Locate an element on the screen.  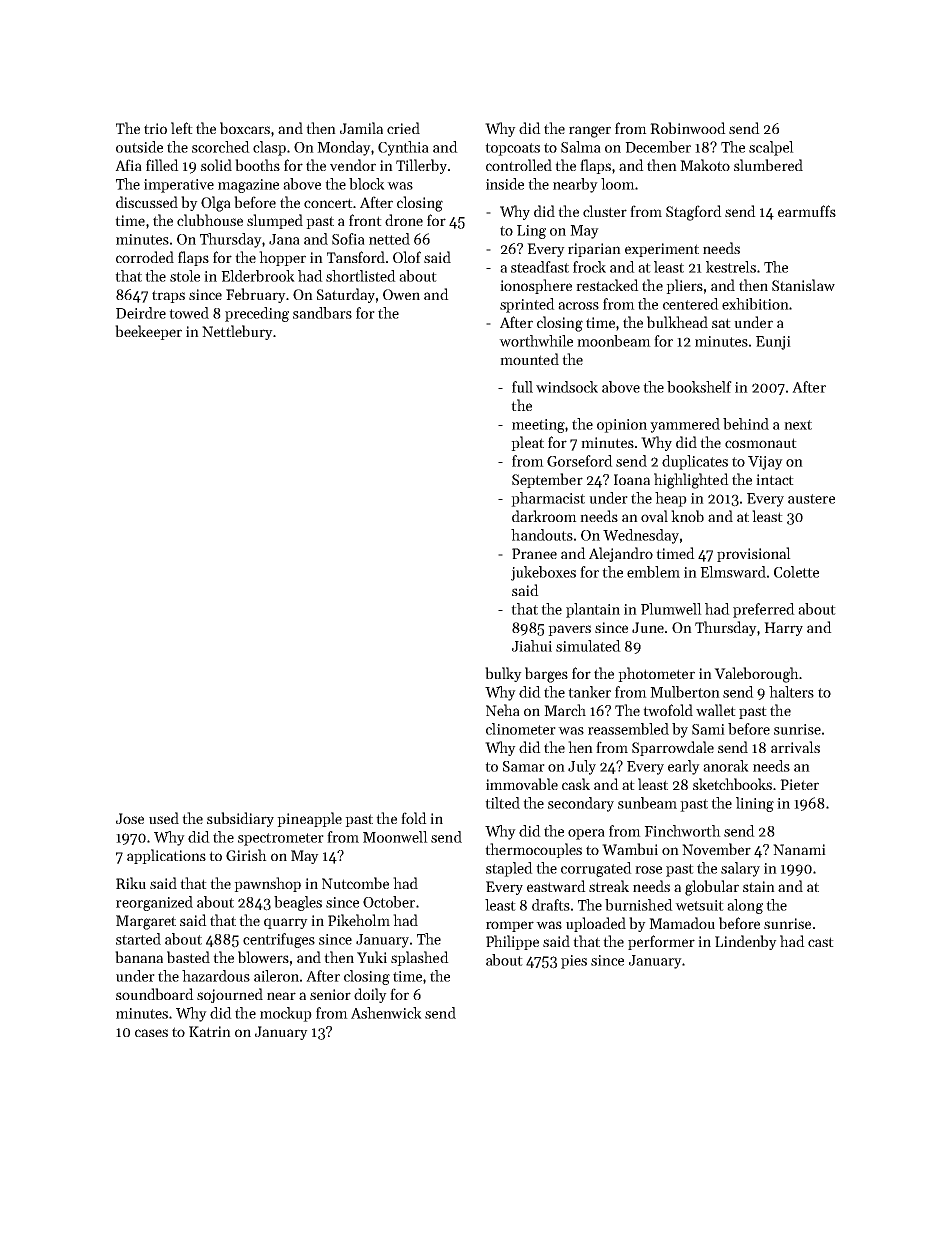
mockup is located at coordinates (286, 1014).
